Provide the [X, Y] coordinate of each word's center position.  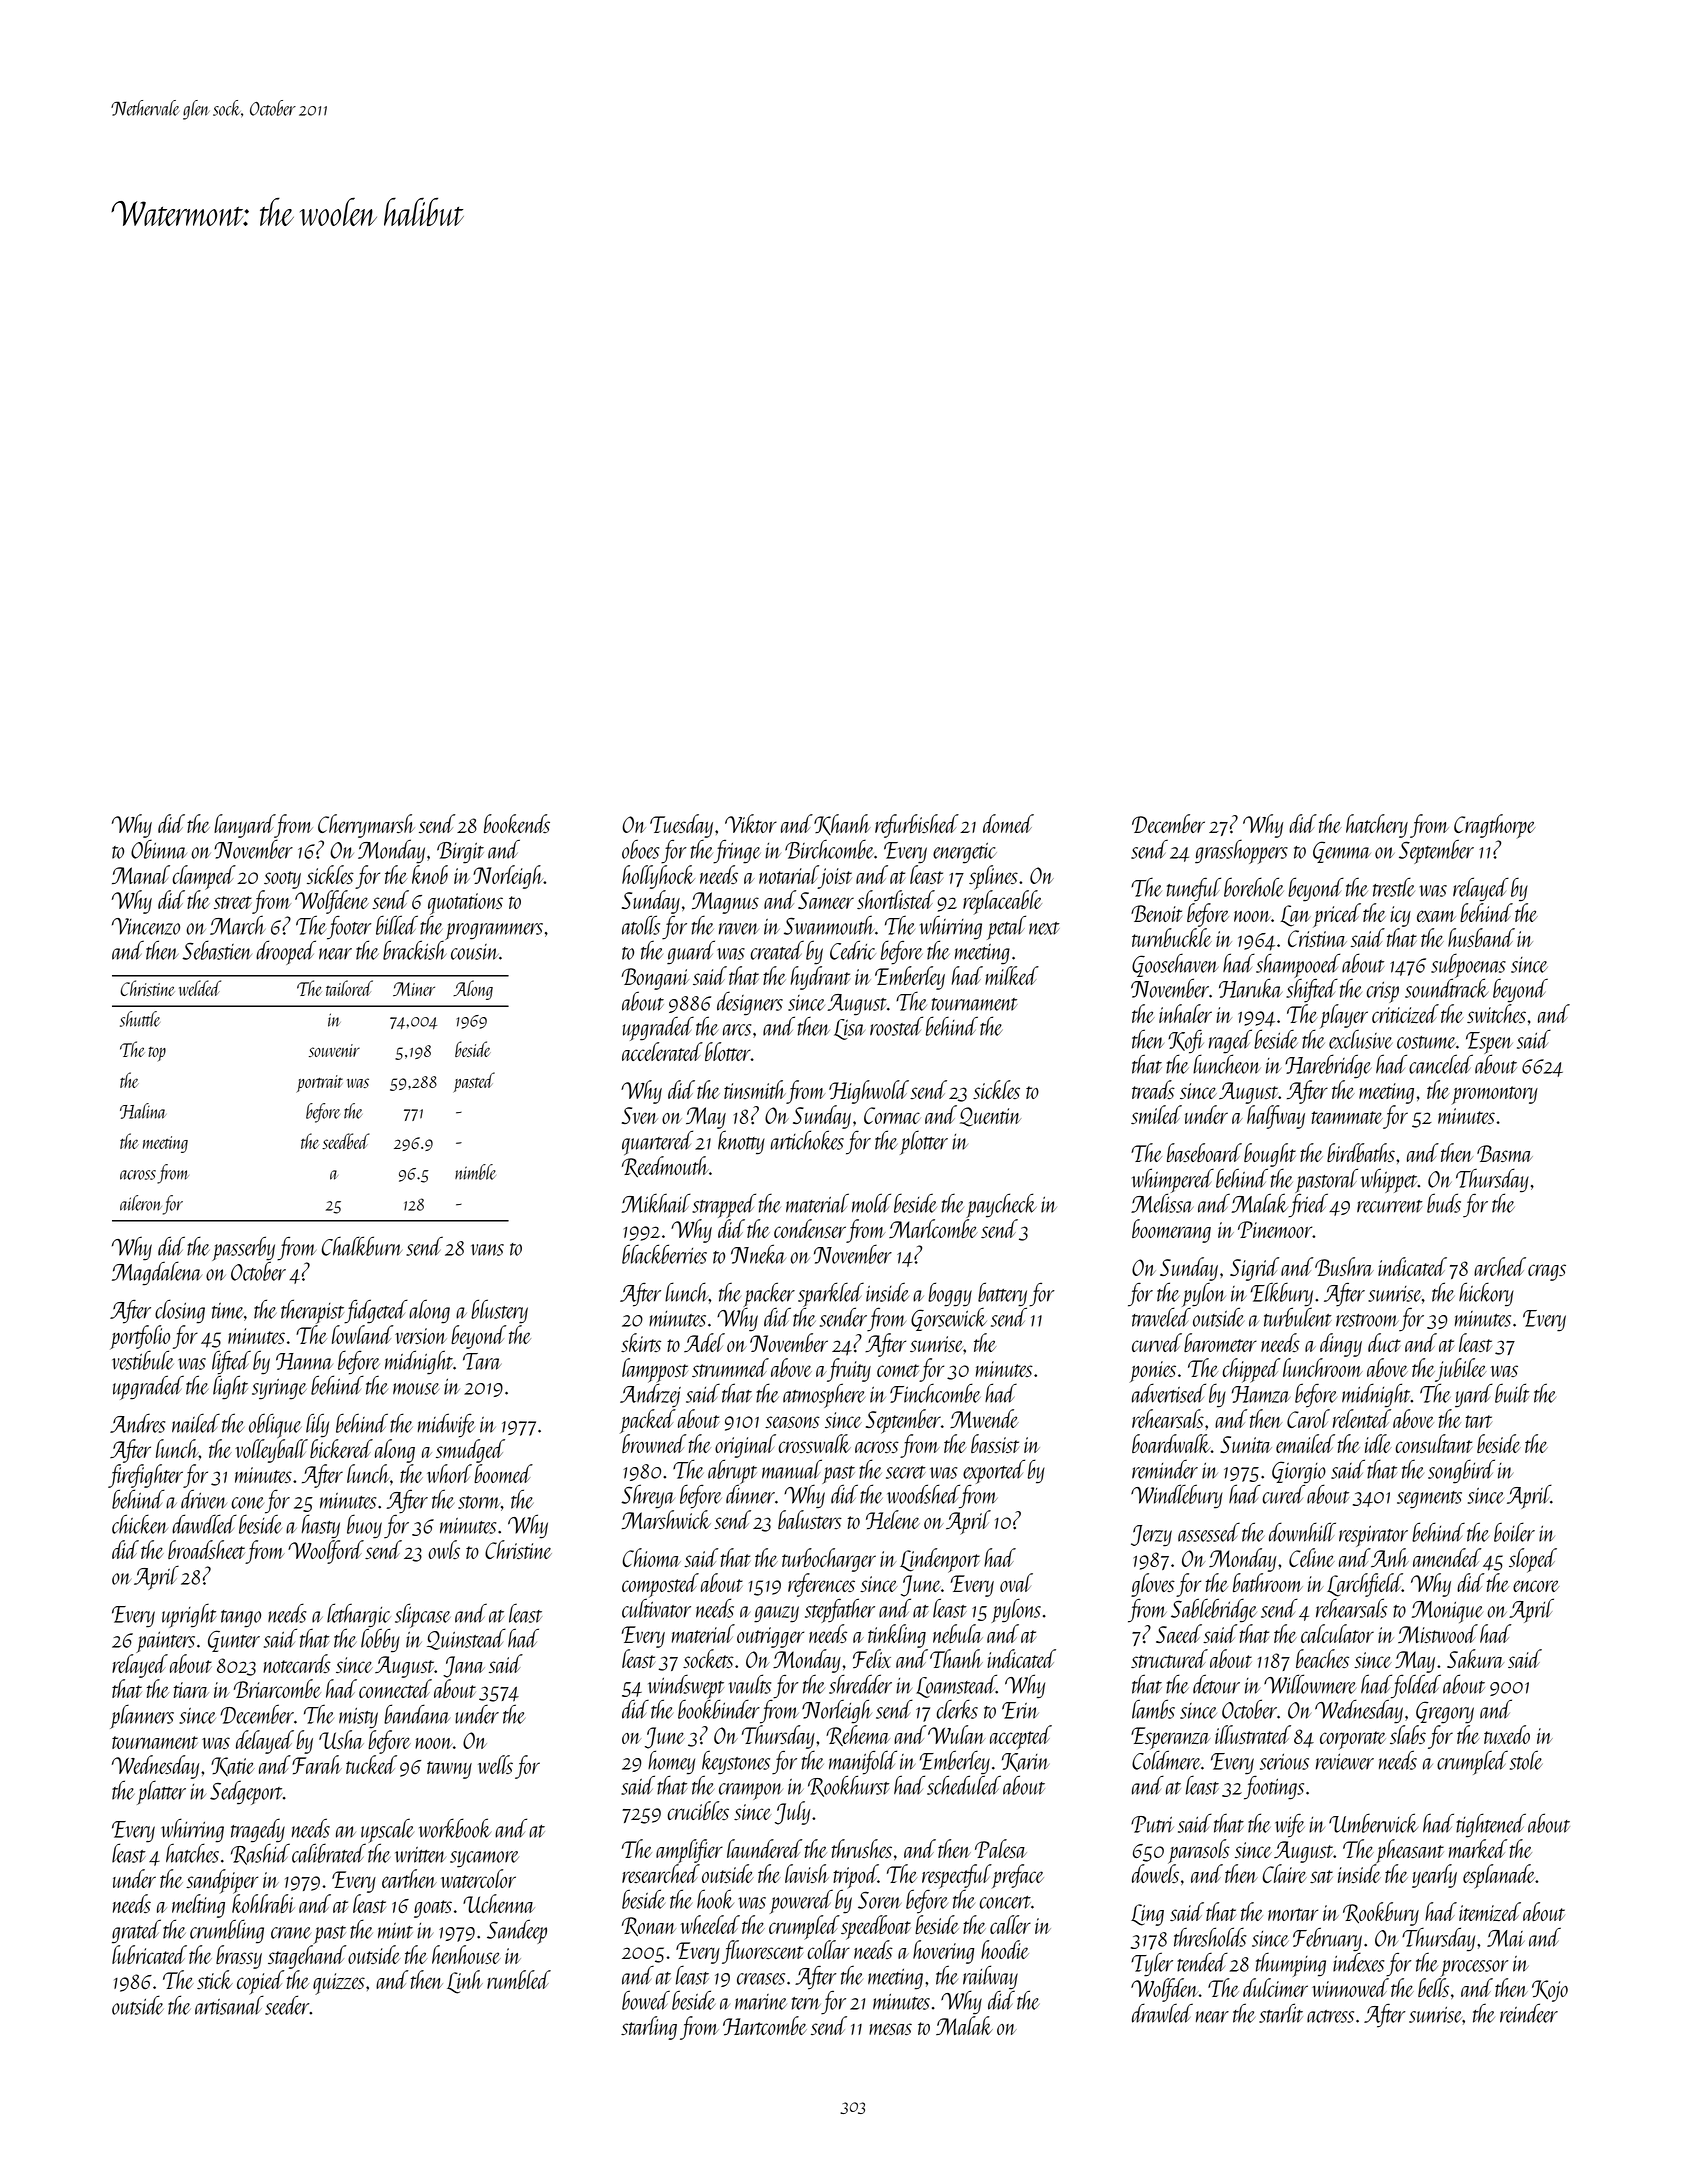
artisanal [229, 2005]
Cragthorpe [1494, 826]
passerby [243, 1249]
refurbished [917, 826]
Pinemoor [1275, 1229]
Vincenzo [146, 926]
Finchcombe [935, 1393]
